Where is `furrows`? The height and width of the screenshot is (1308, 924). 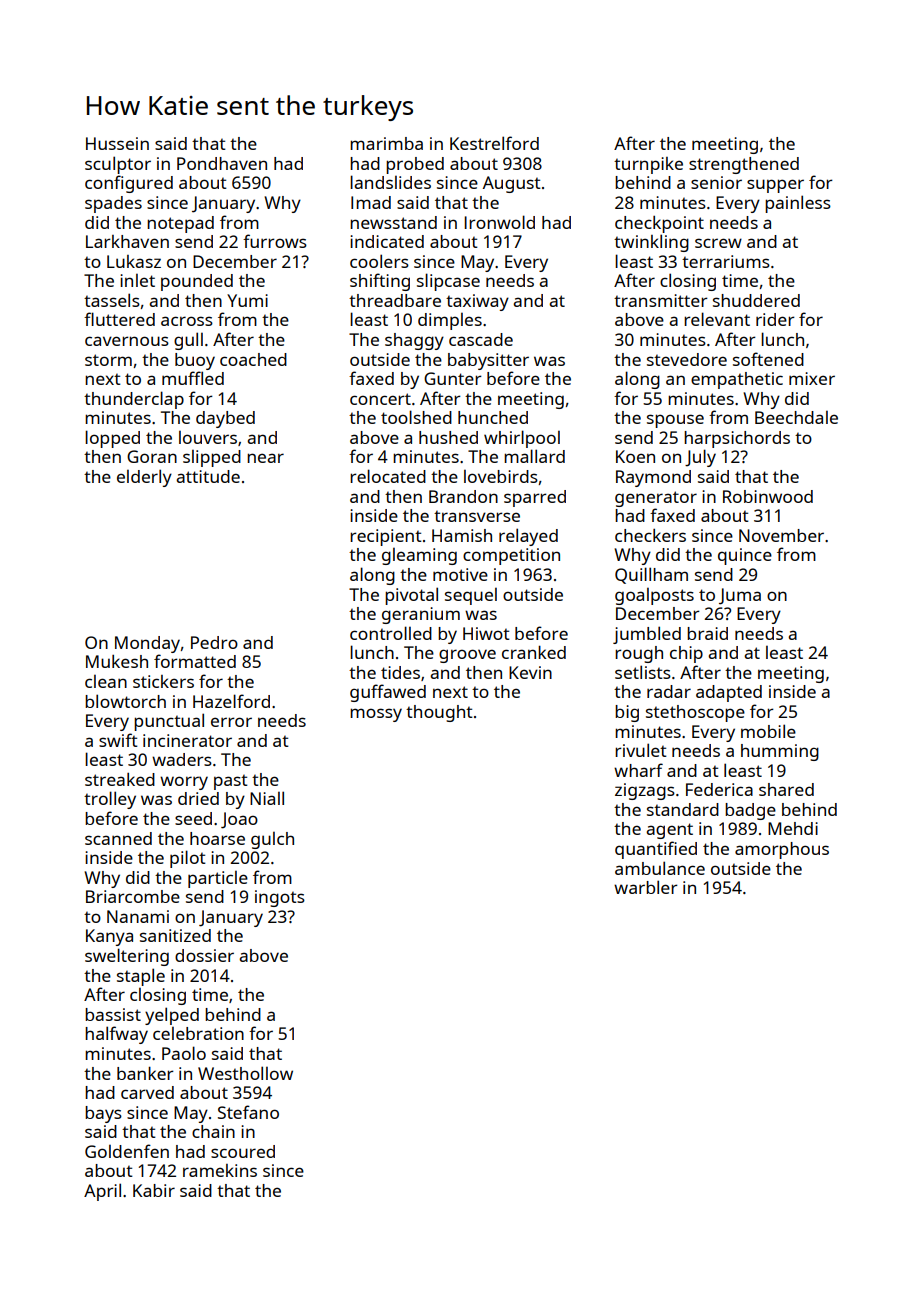
furrows is located at coordinates (275, 241).
